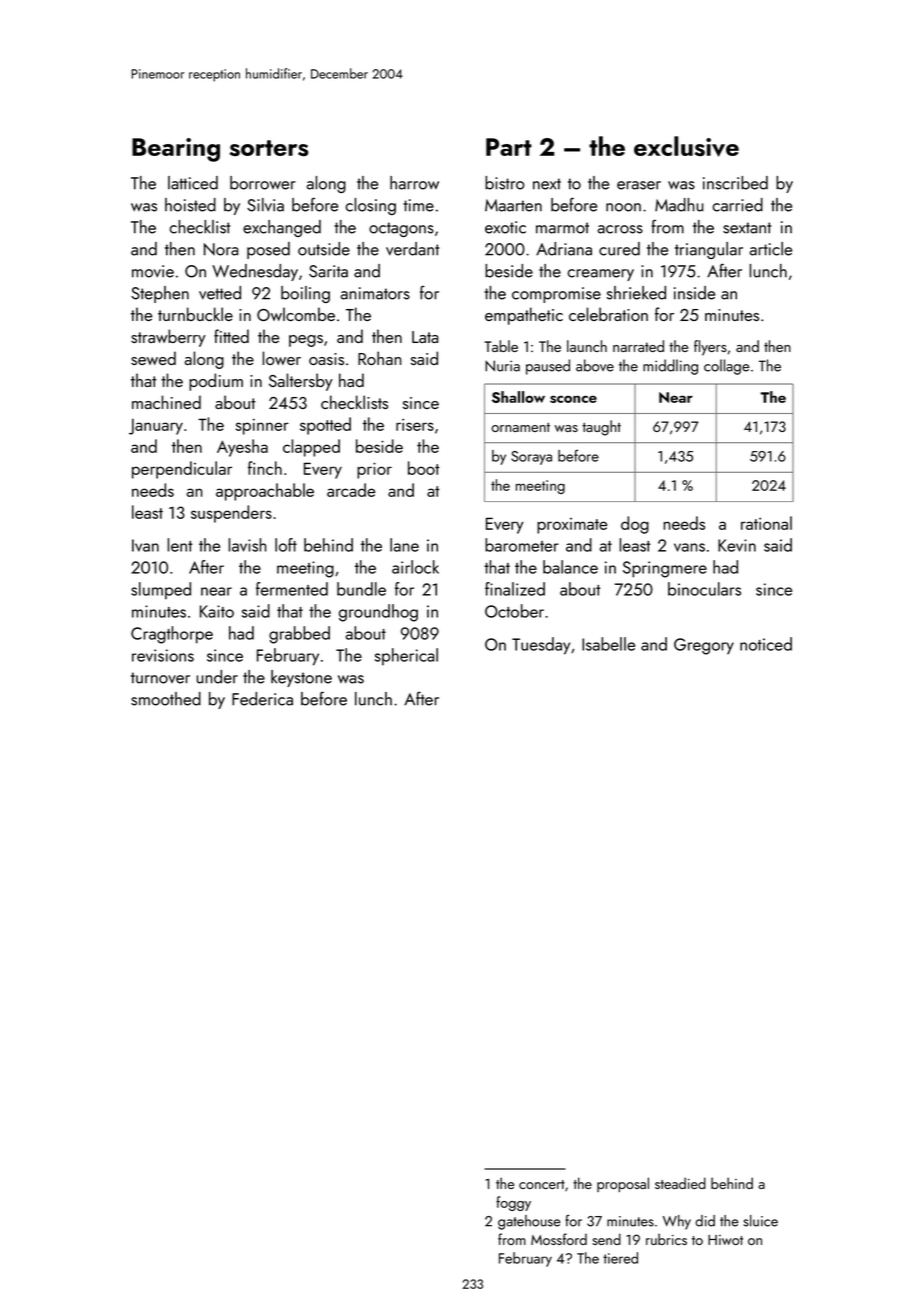 This page has width=924, height=1314. What do you see at coordinates (766, 644) in the page?
I see `noticed` at bounding box center [766, 644].
